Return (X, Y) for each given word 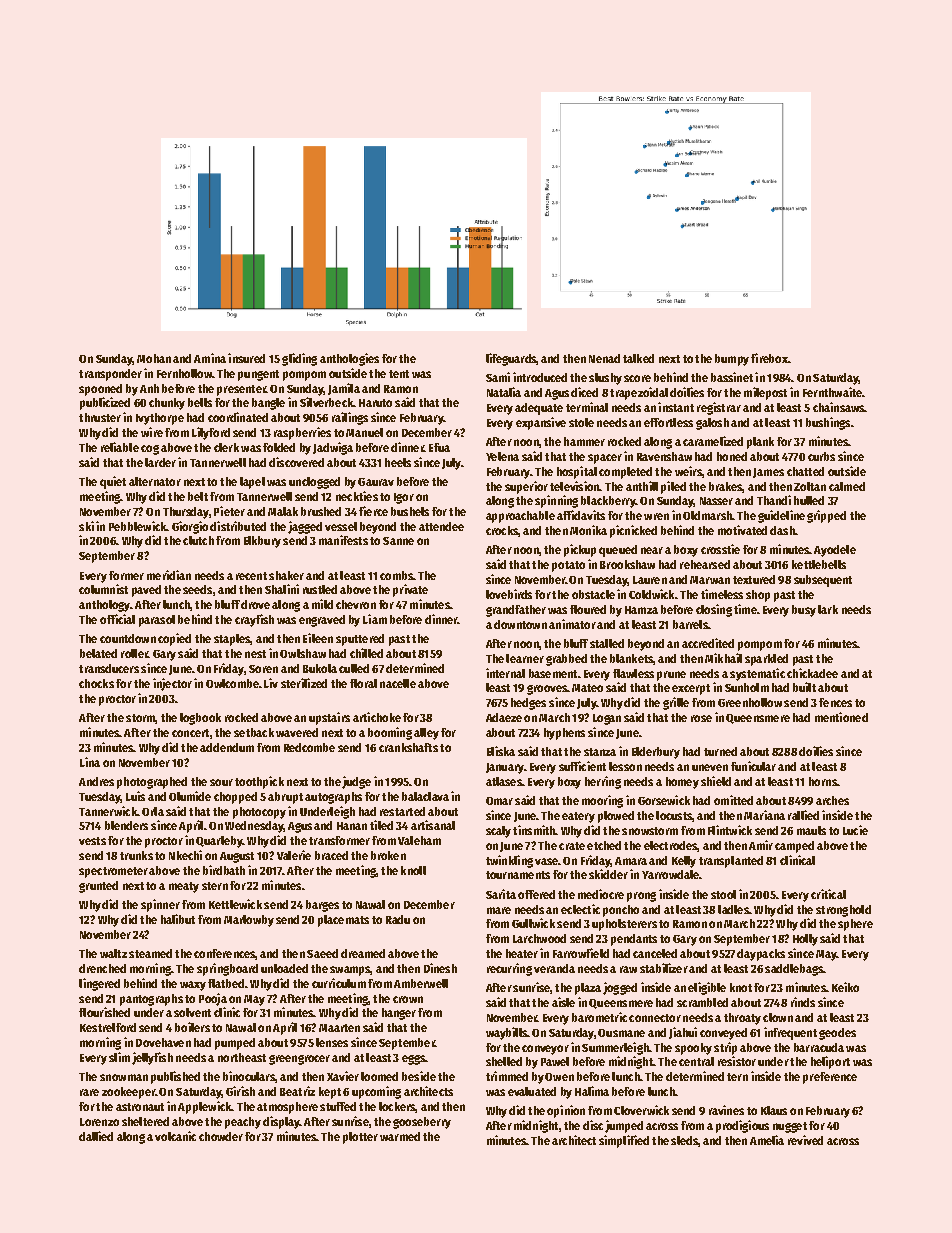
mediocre (601, 894)
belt (198, 496)
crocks (502, 530)
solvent (192, 1012)
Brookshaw (627, 564)
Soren (263, 669)
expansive (541, 423)
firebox (769, 358)
